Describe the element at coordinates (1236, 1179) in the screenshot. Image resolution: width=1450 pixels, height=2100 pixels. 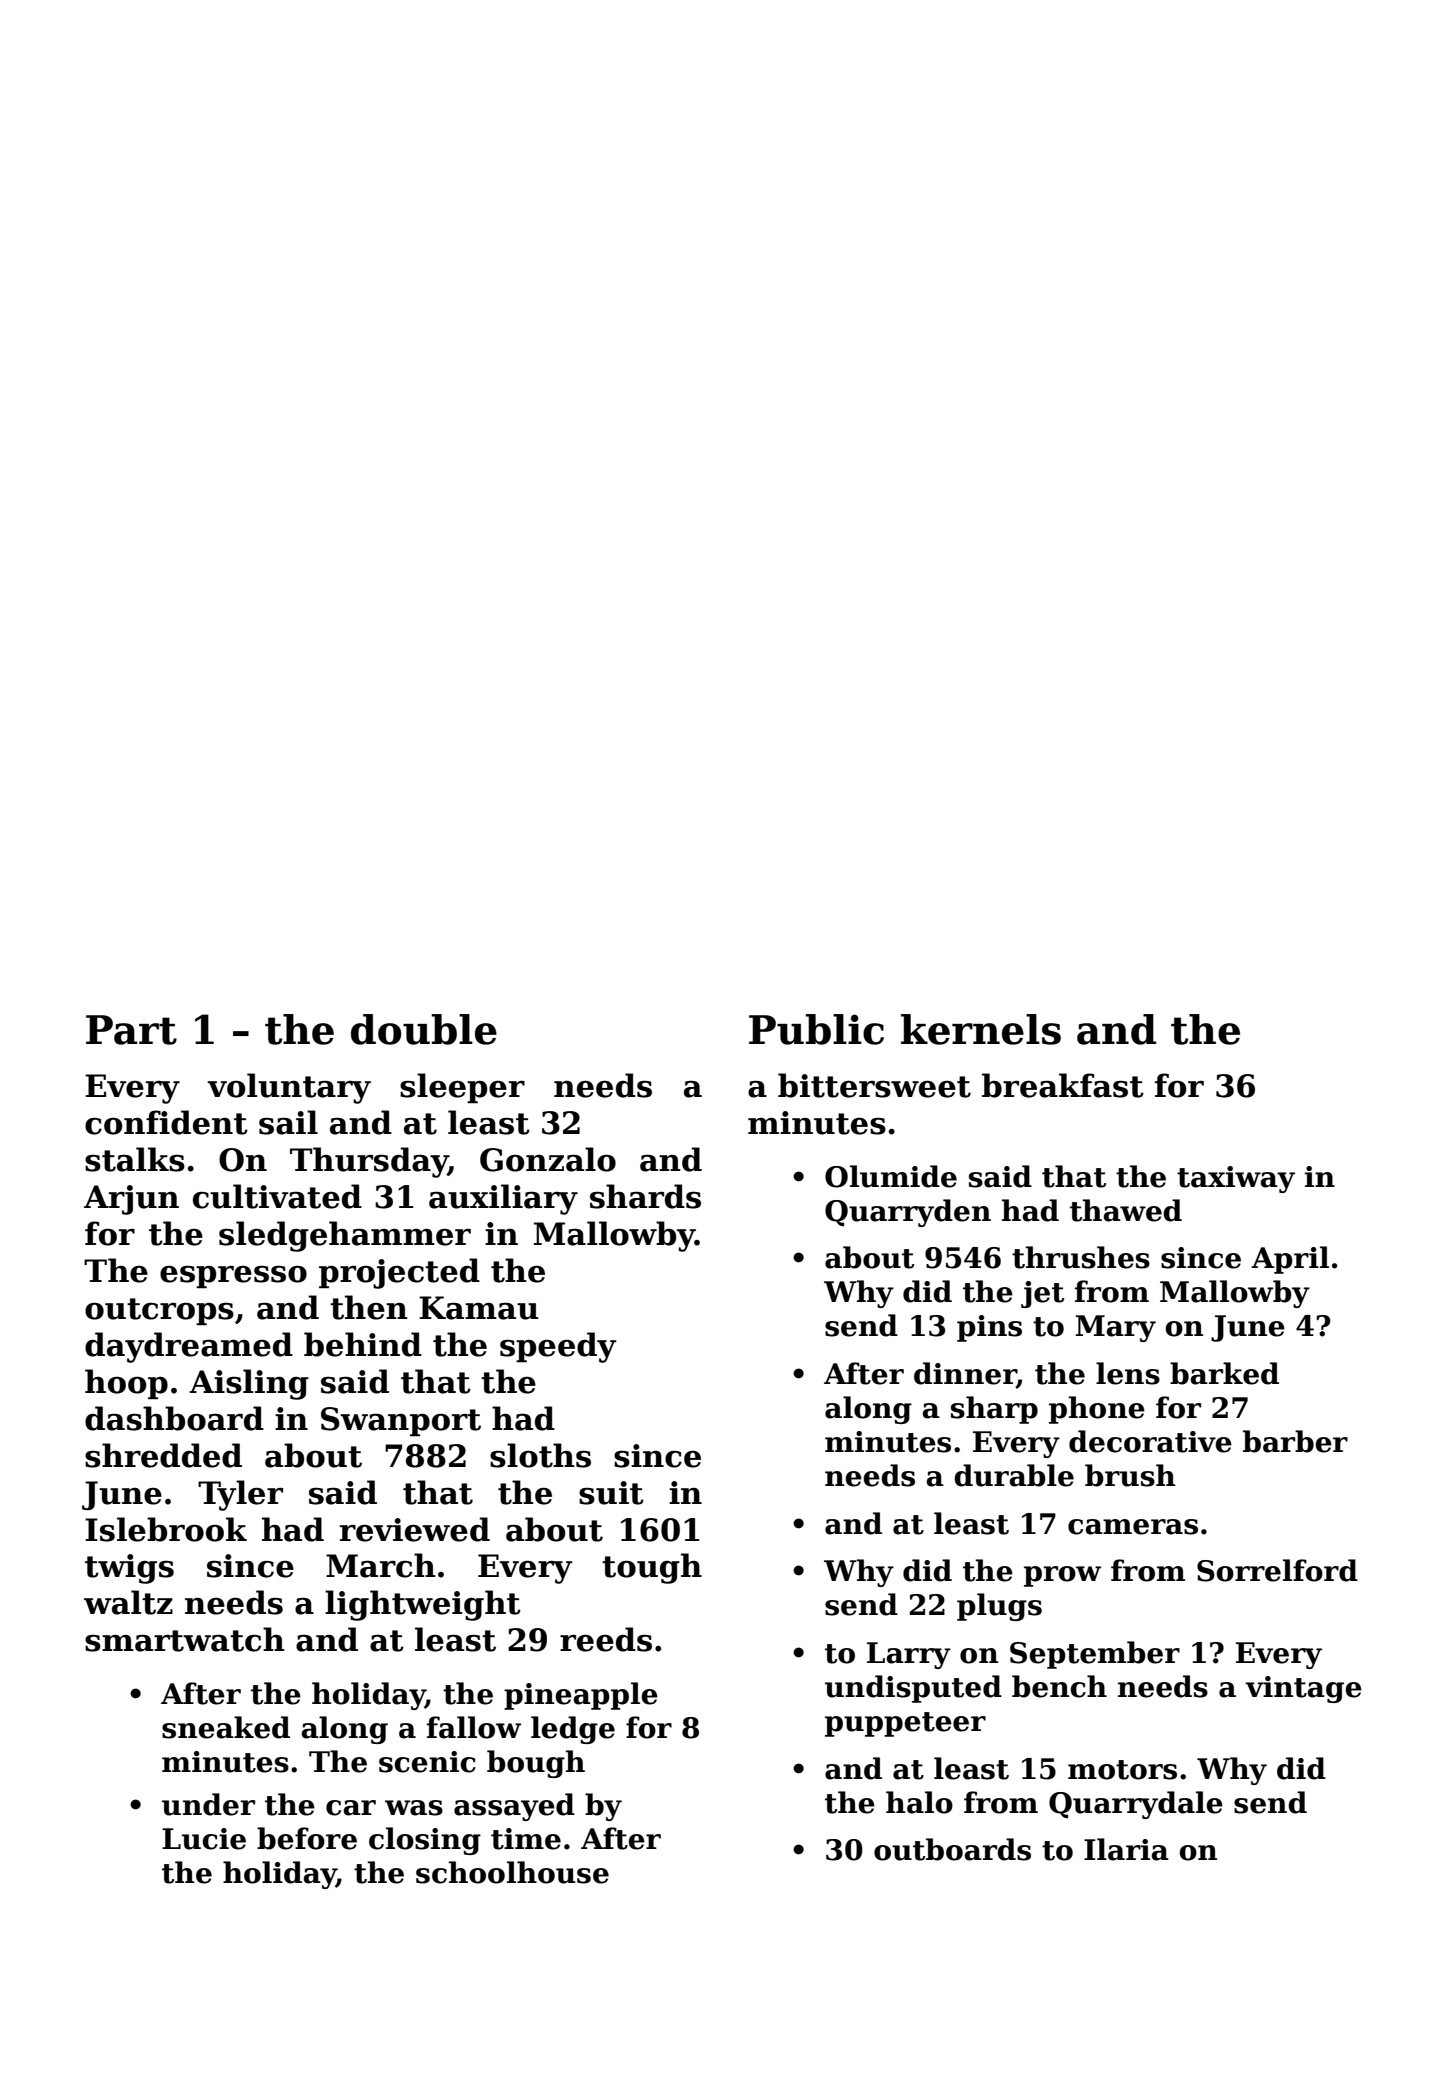
I see `taxiway` at that location.
